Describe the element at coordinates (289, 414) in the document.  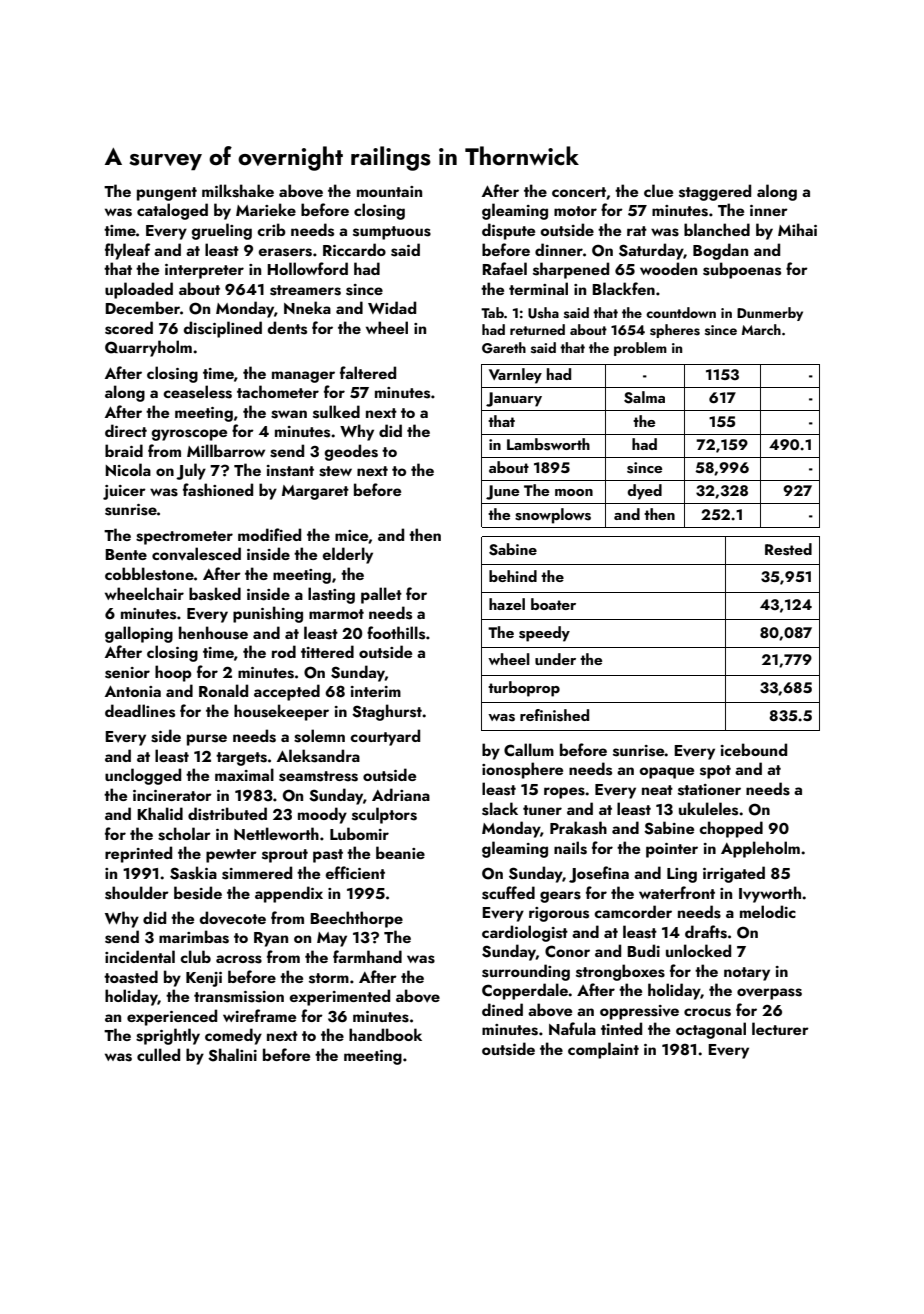
I see `swan` at that location.
